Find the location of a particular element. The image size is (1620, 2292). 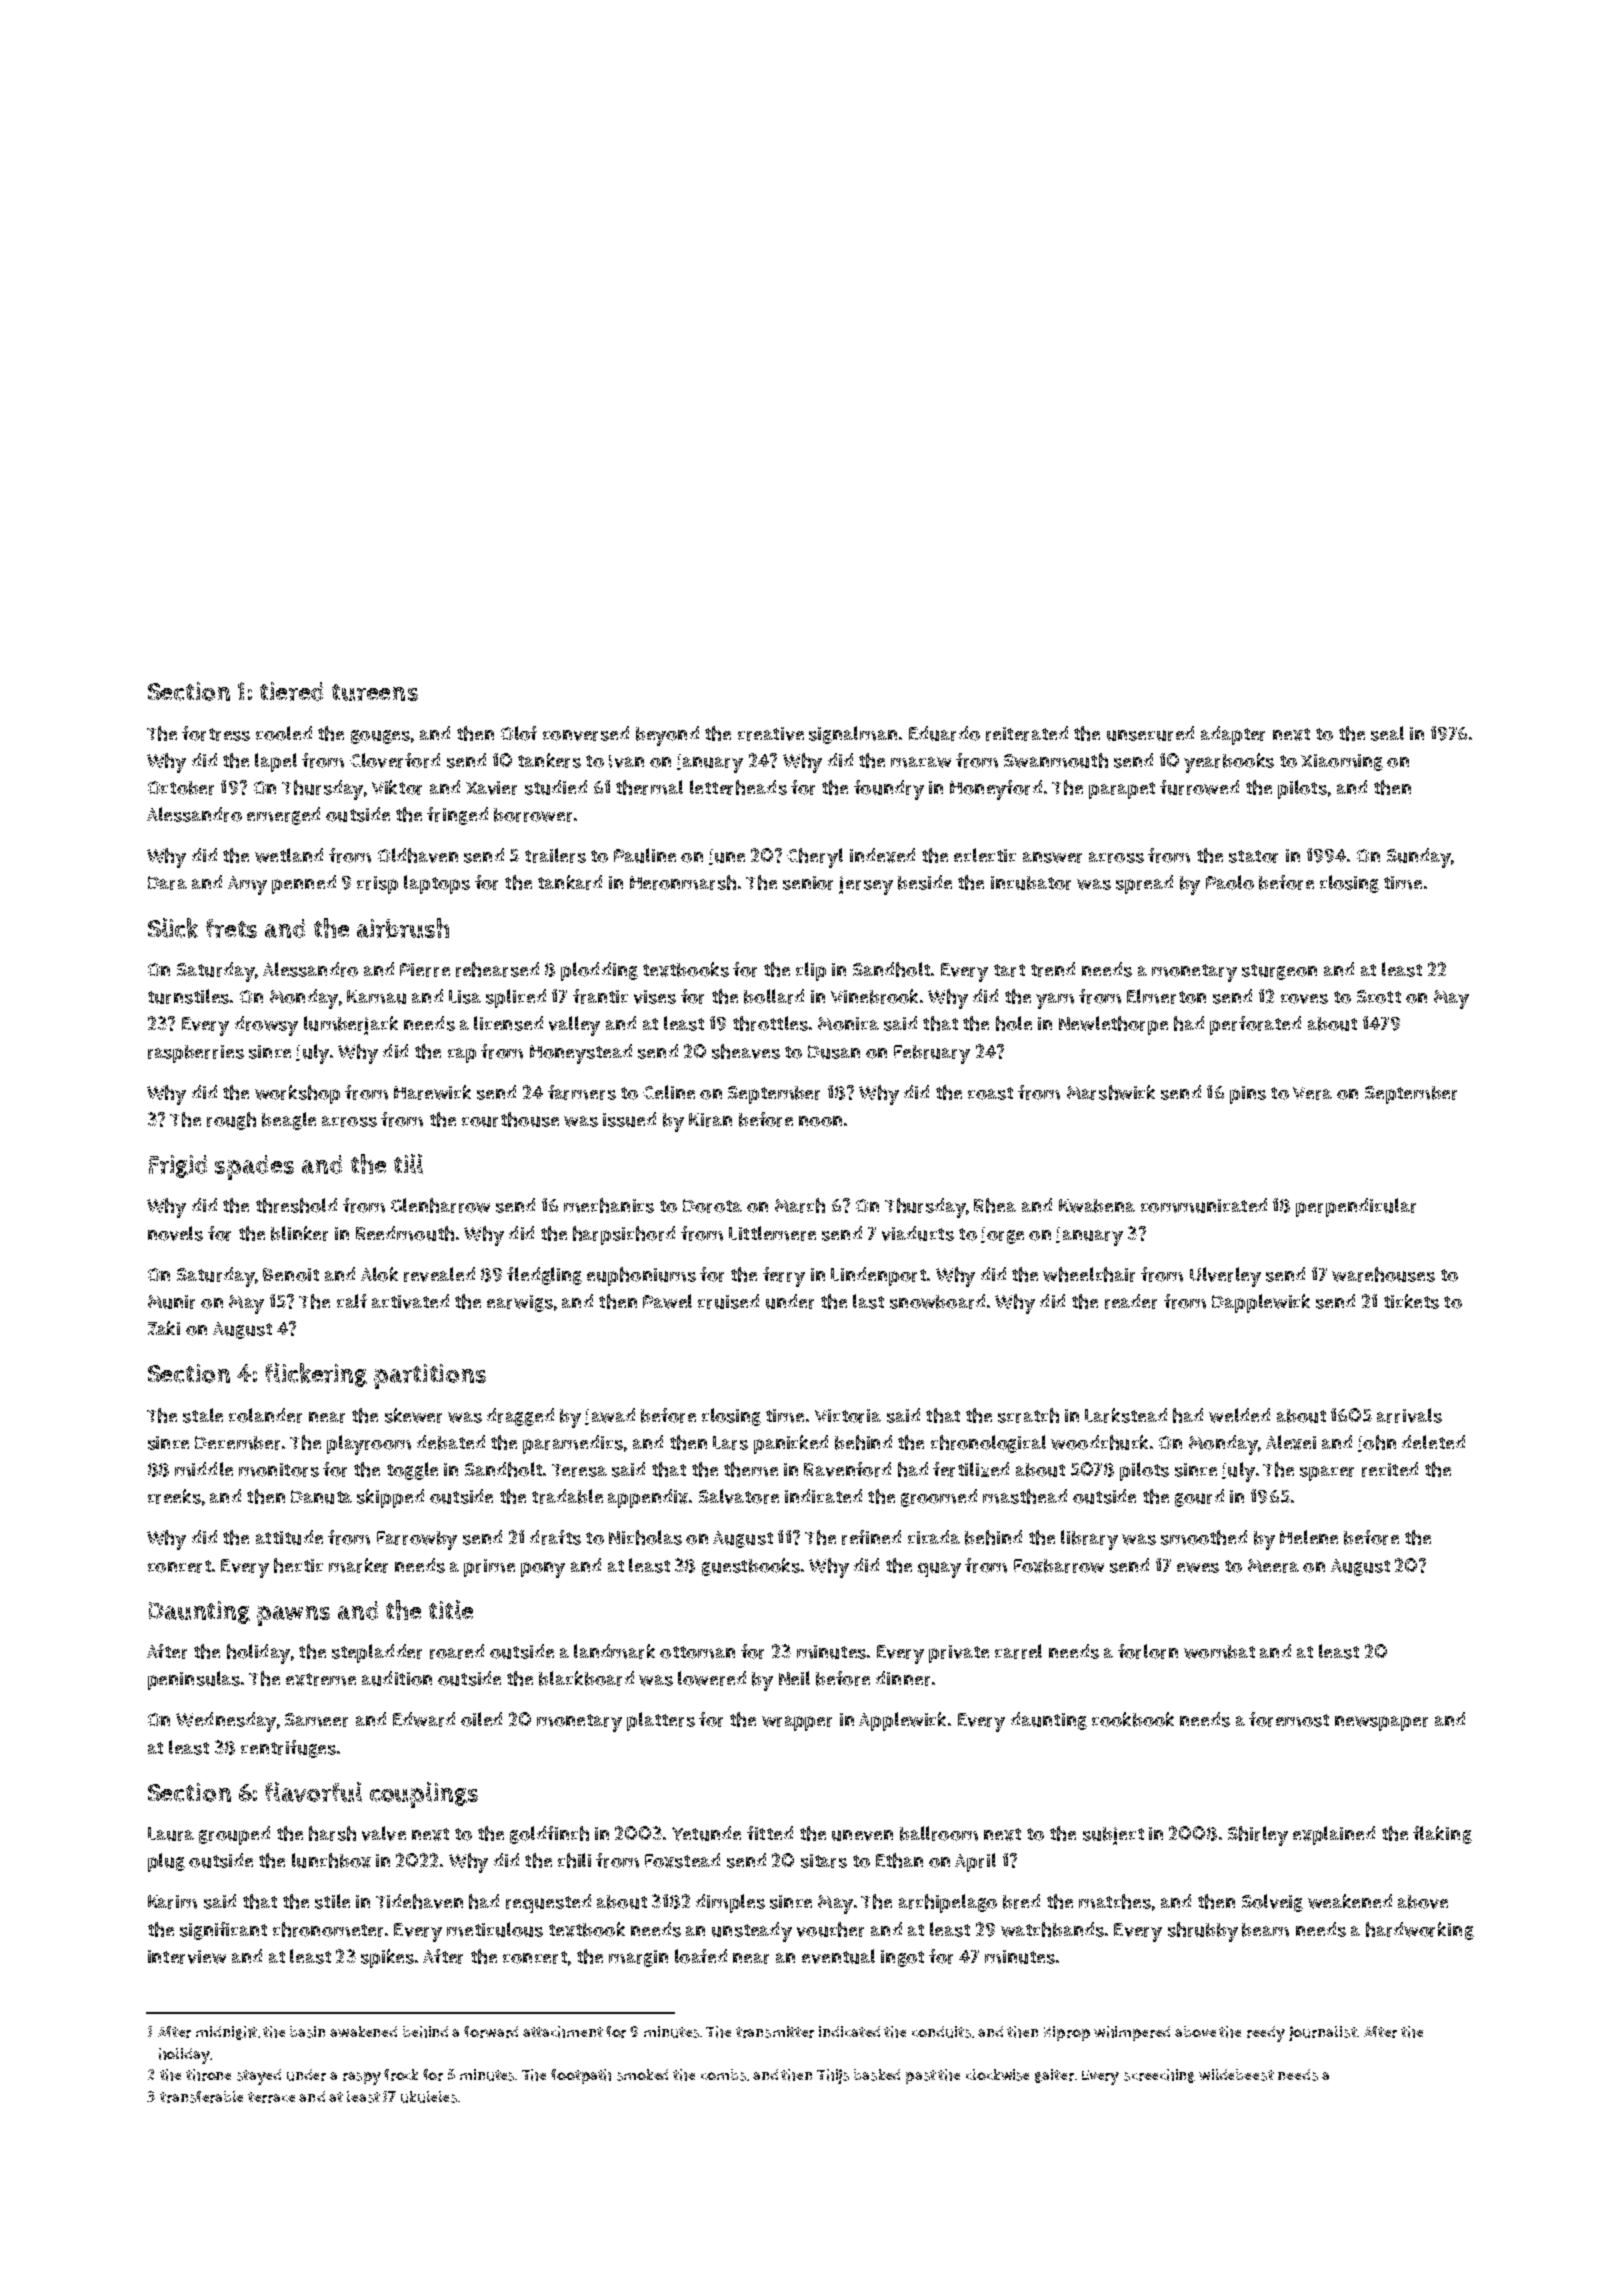

coast is located at coordinates (990, 1093).
